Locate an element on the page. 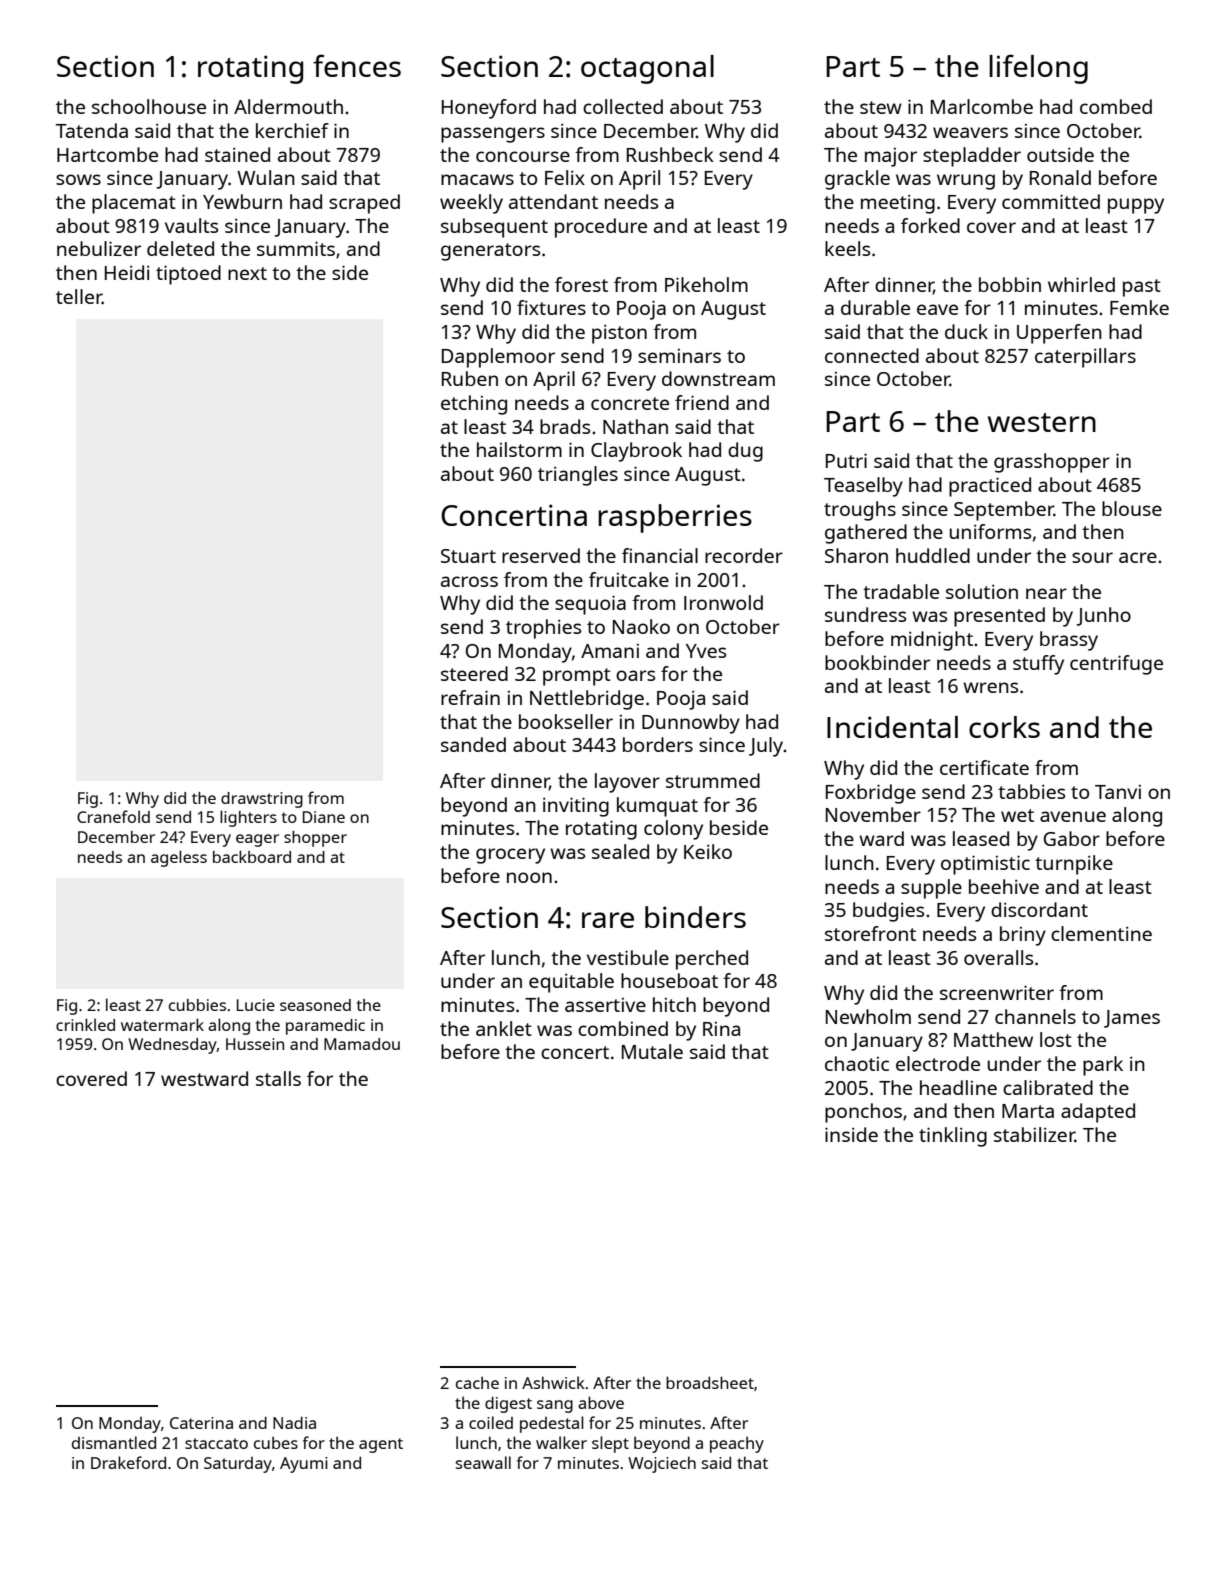 This document has width=1228, height=1589. piston is located at coordinates (619, 334).
